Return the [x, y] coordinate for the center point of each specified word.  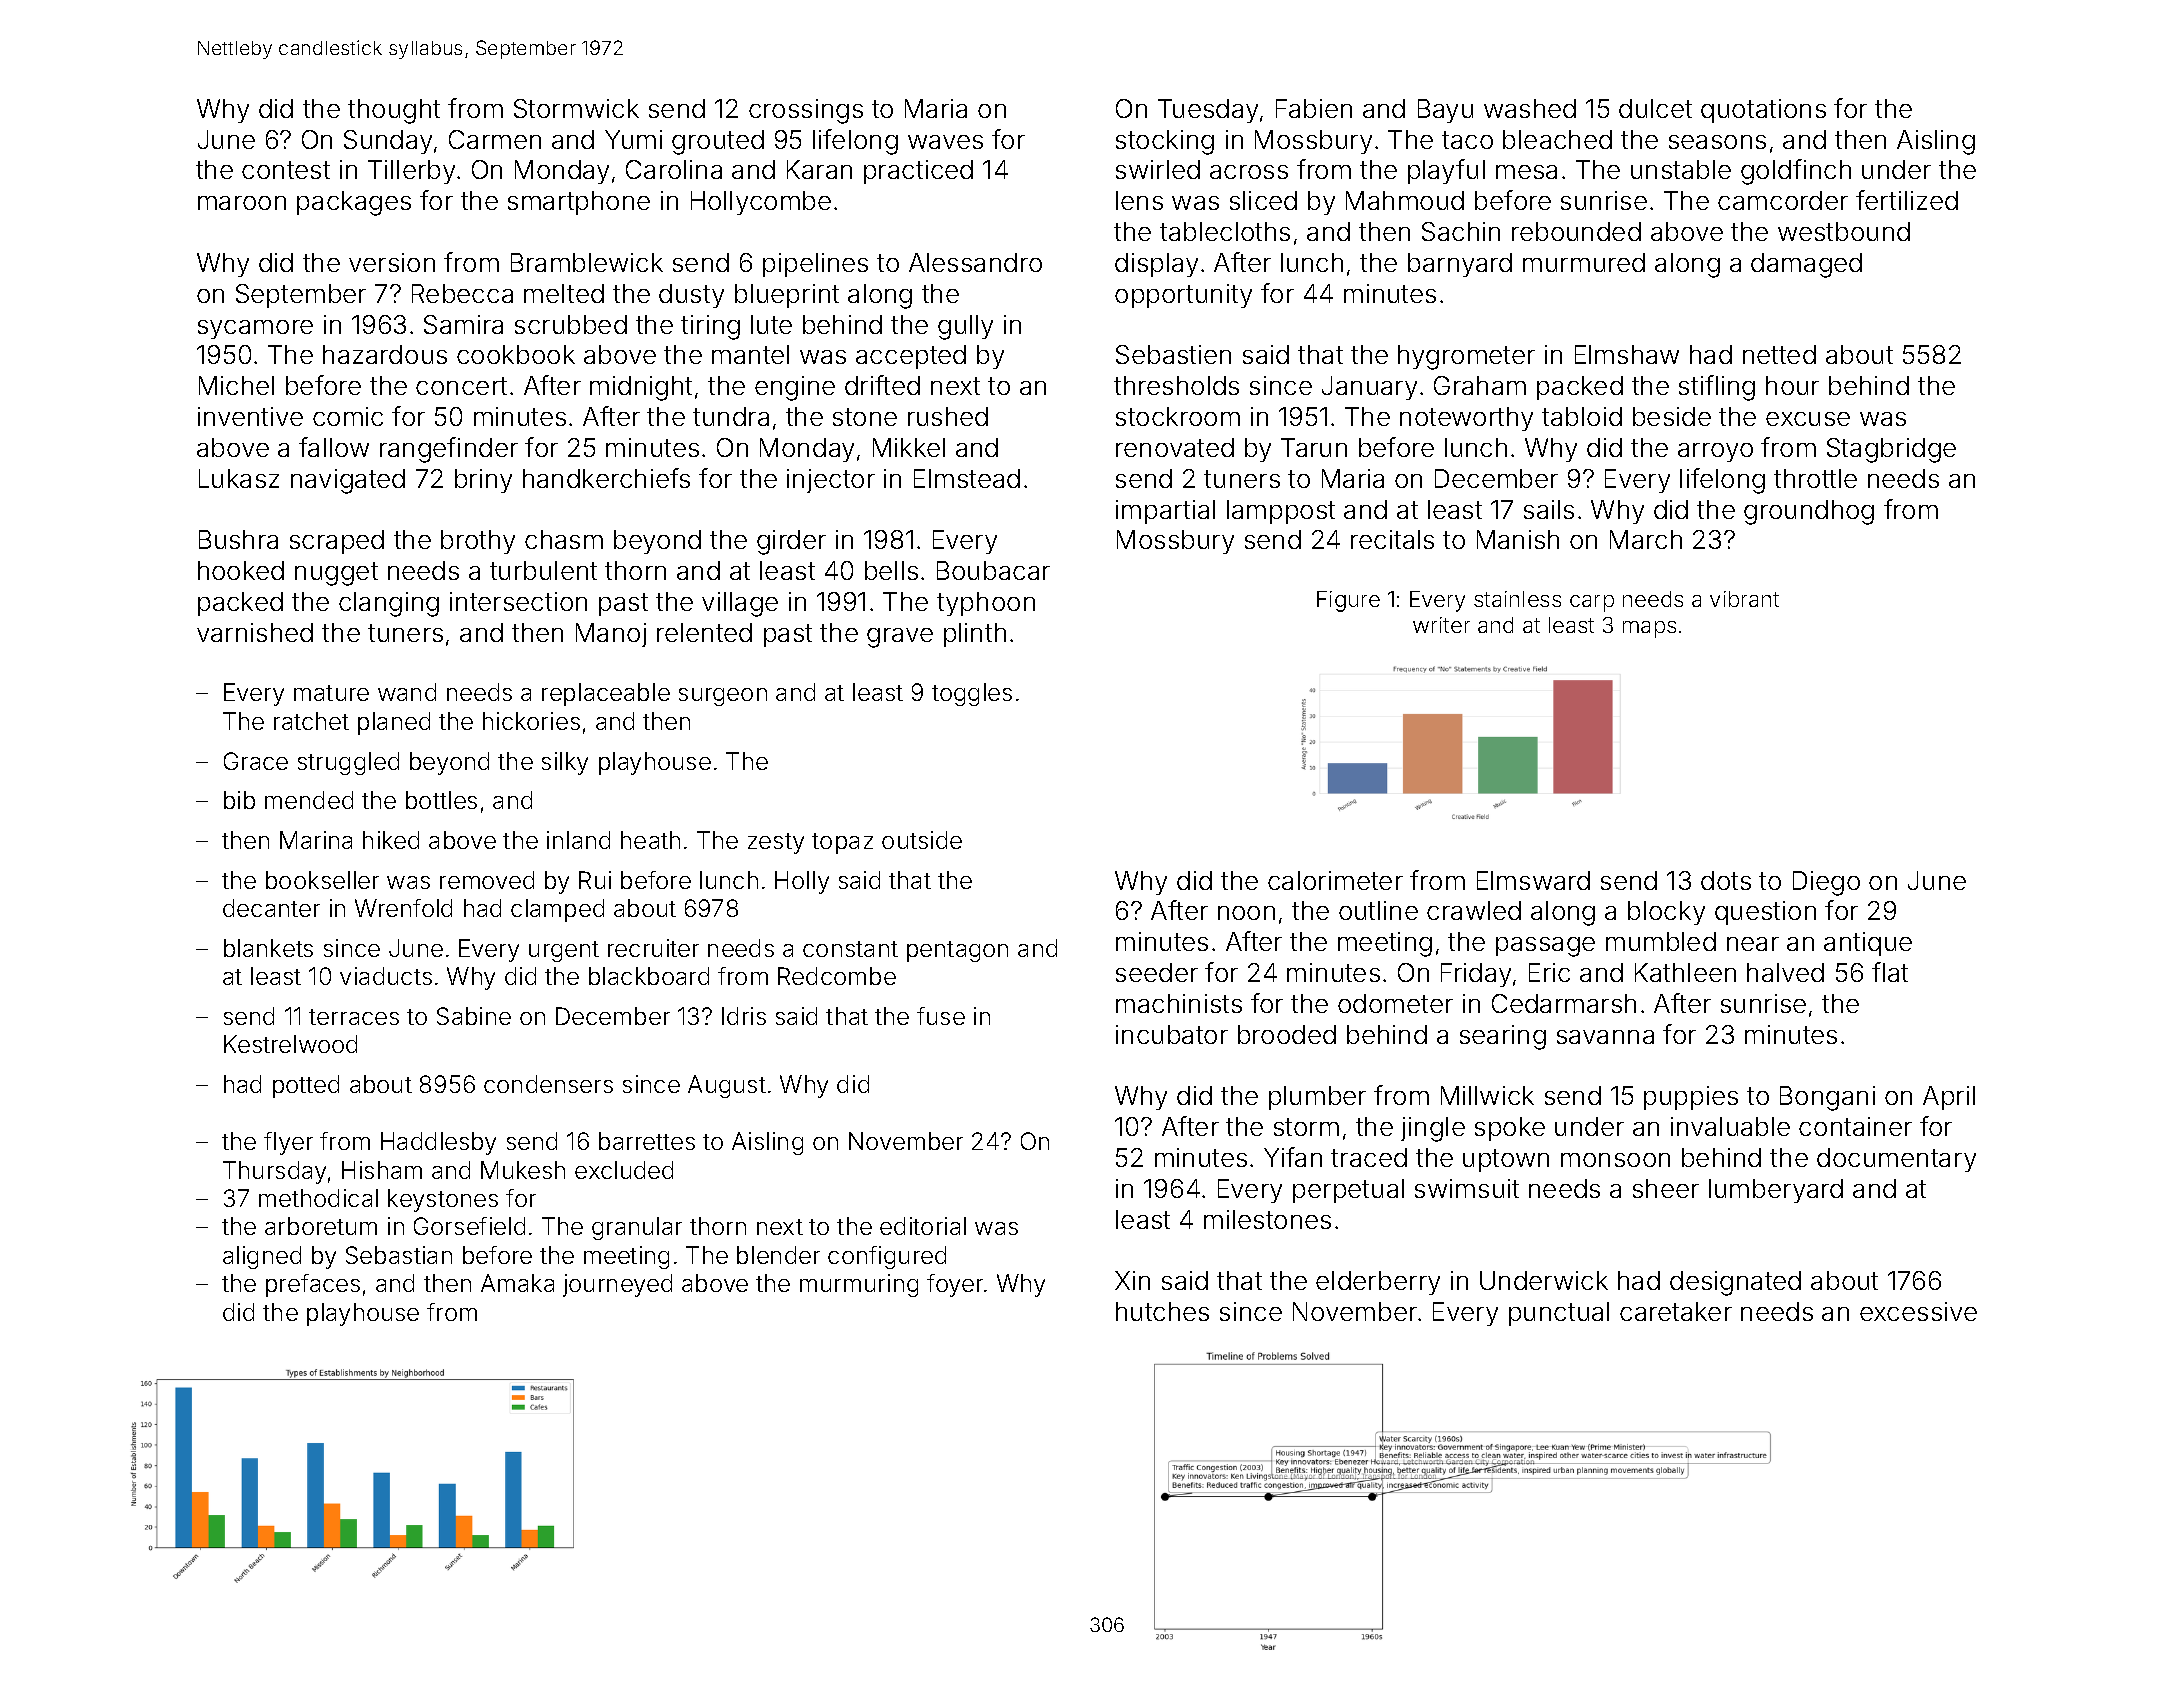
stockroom [1178, 416]
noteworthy [1466, 419]
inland [578, 840]
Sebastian [399, 1255]
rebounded [1576, 231]
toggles [972, 694]
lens [1139, 200]
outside [922, 840]
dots [1726, 880]
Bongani [1827, 1098]
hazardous [385, 354]
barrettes [647, 1141]
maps [1649, 629]
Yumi [633, 139]
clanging [389, 604]
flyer [288, 1143]
